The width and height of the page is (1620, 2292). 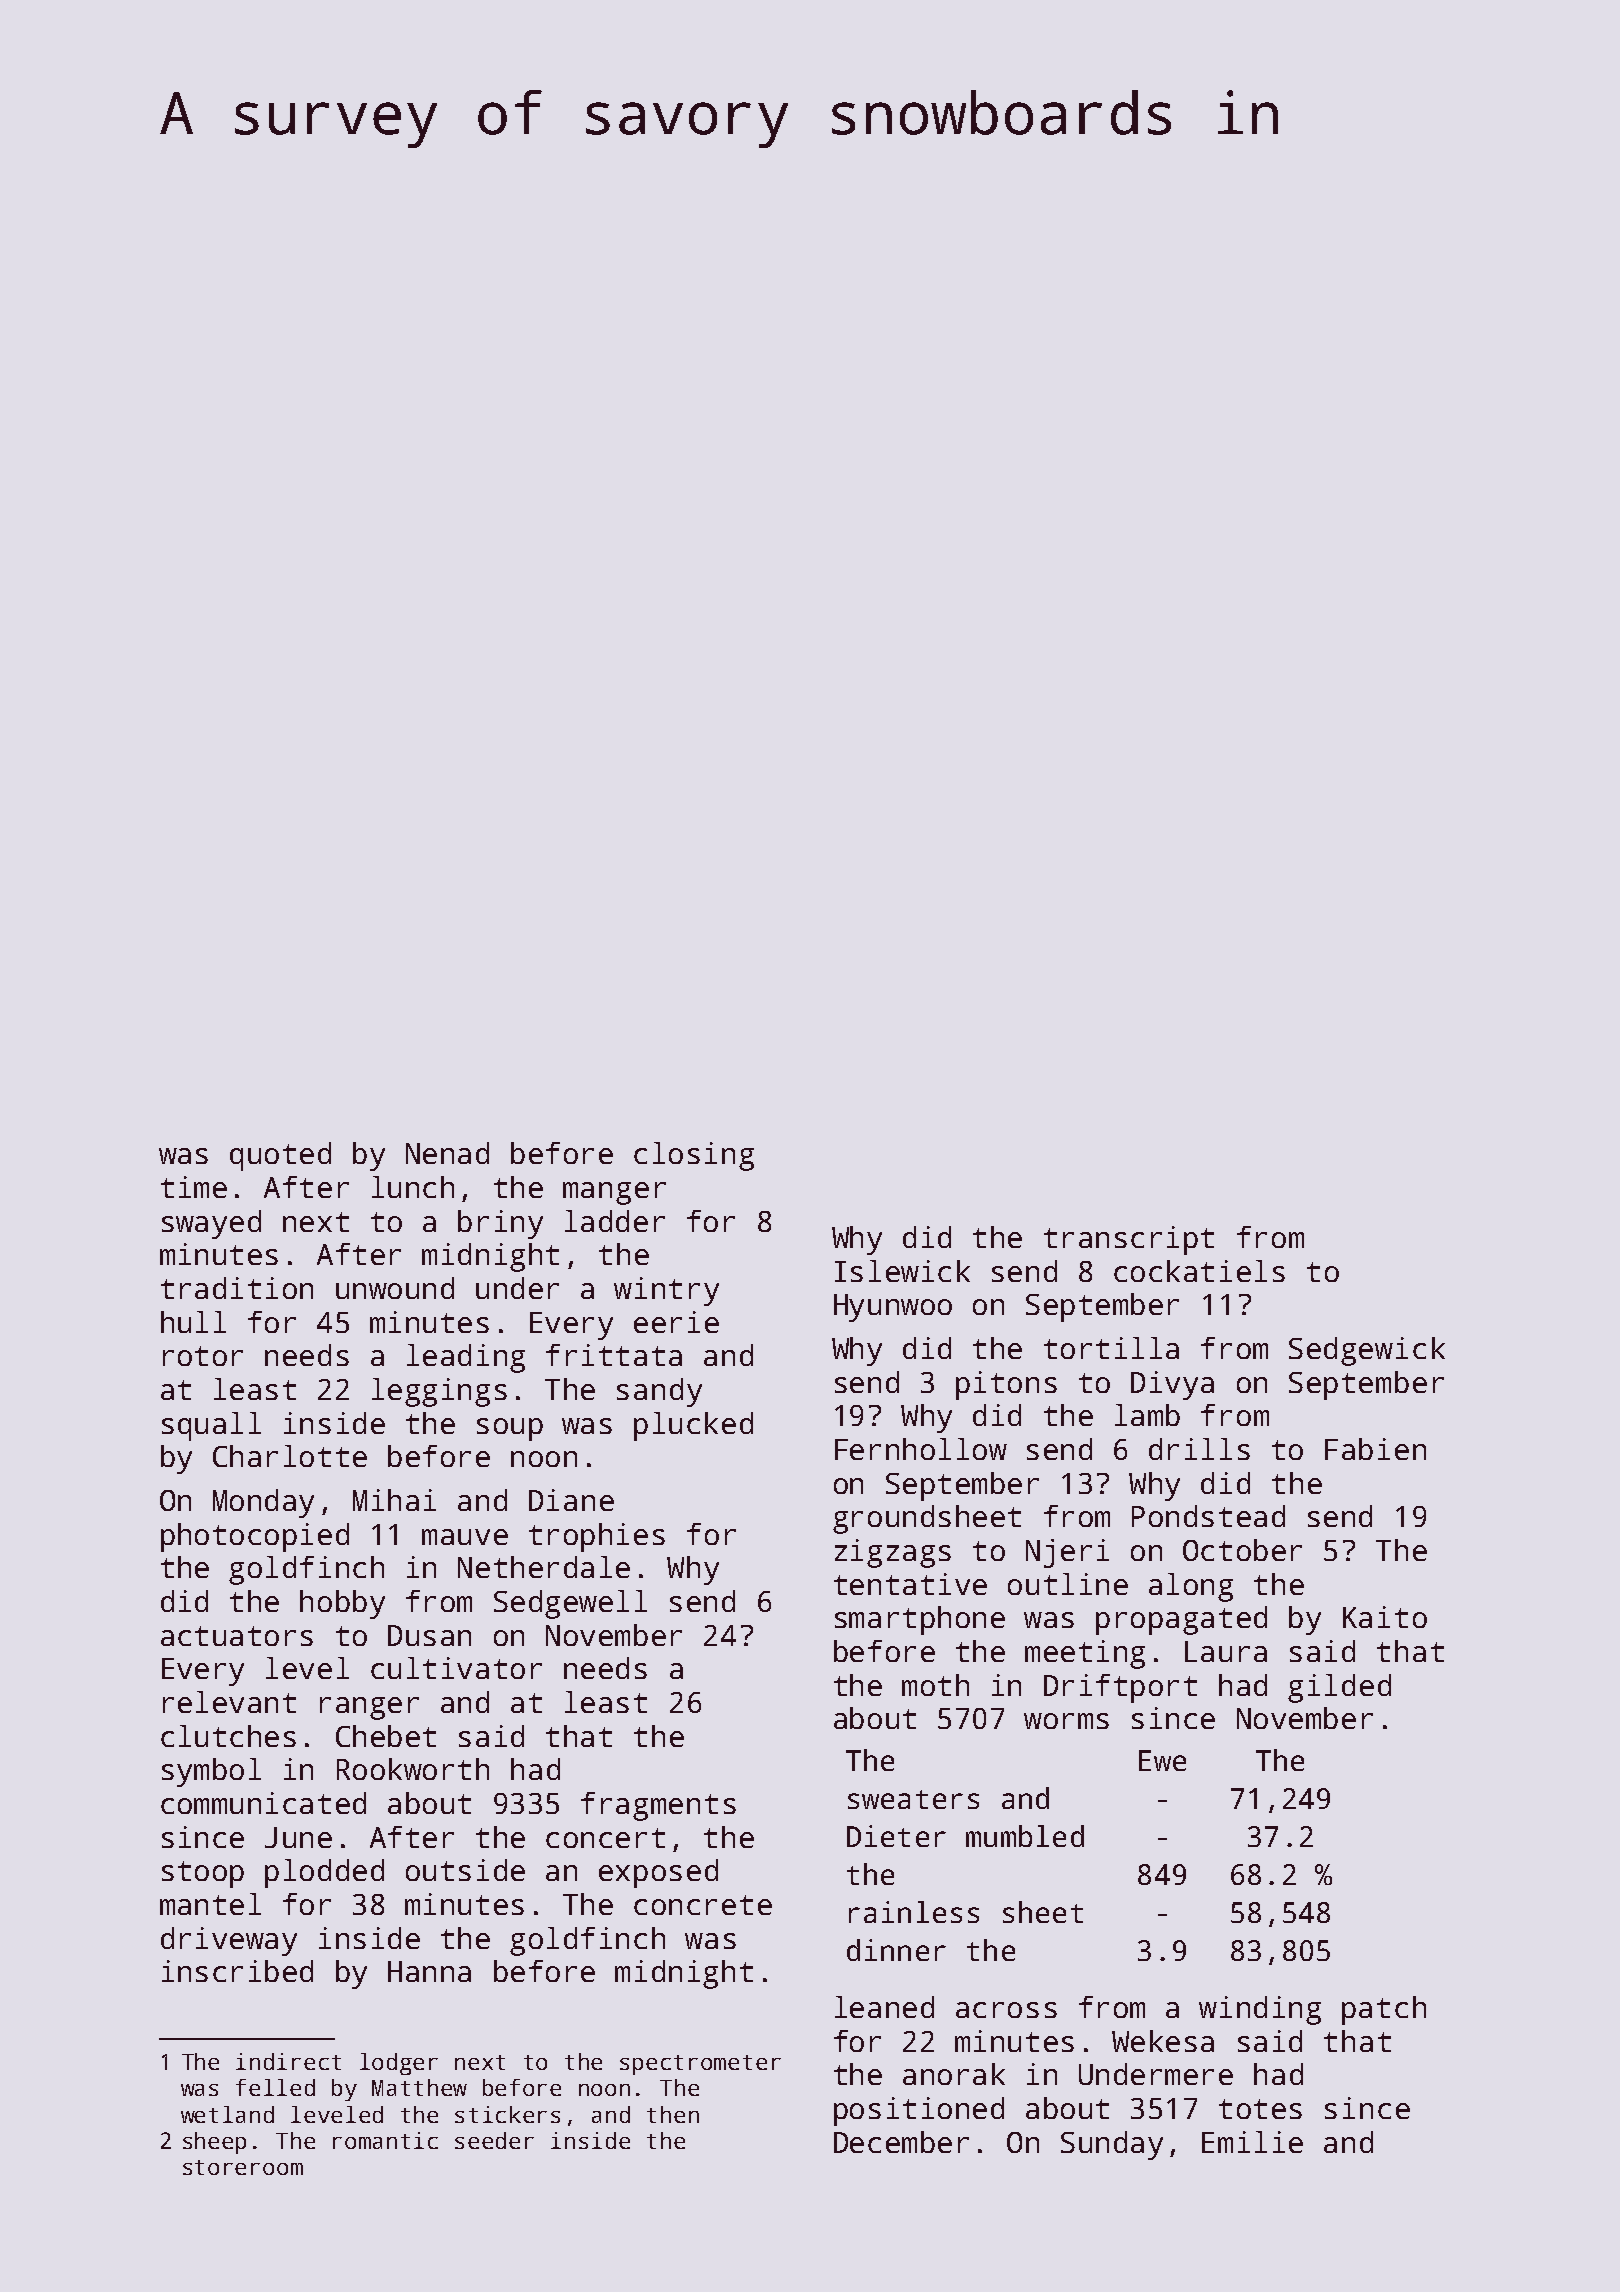 I want to click on photocopied, so click(x=255, y=1537).
